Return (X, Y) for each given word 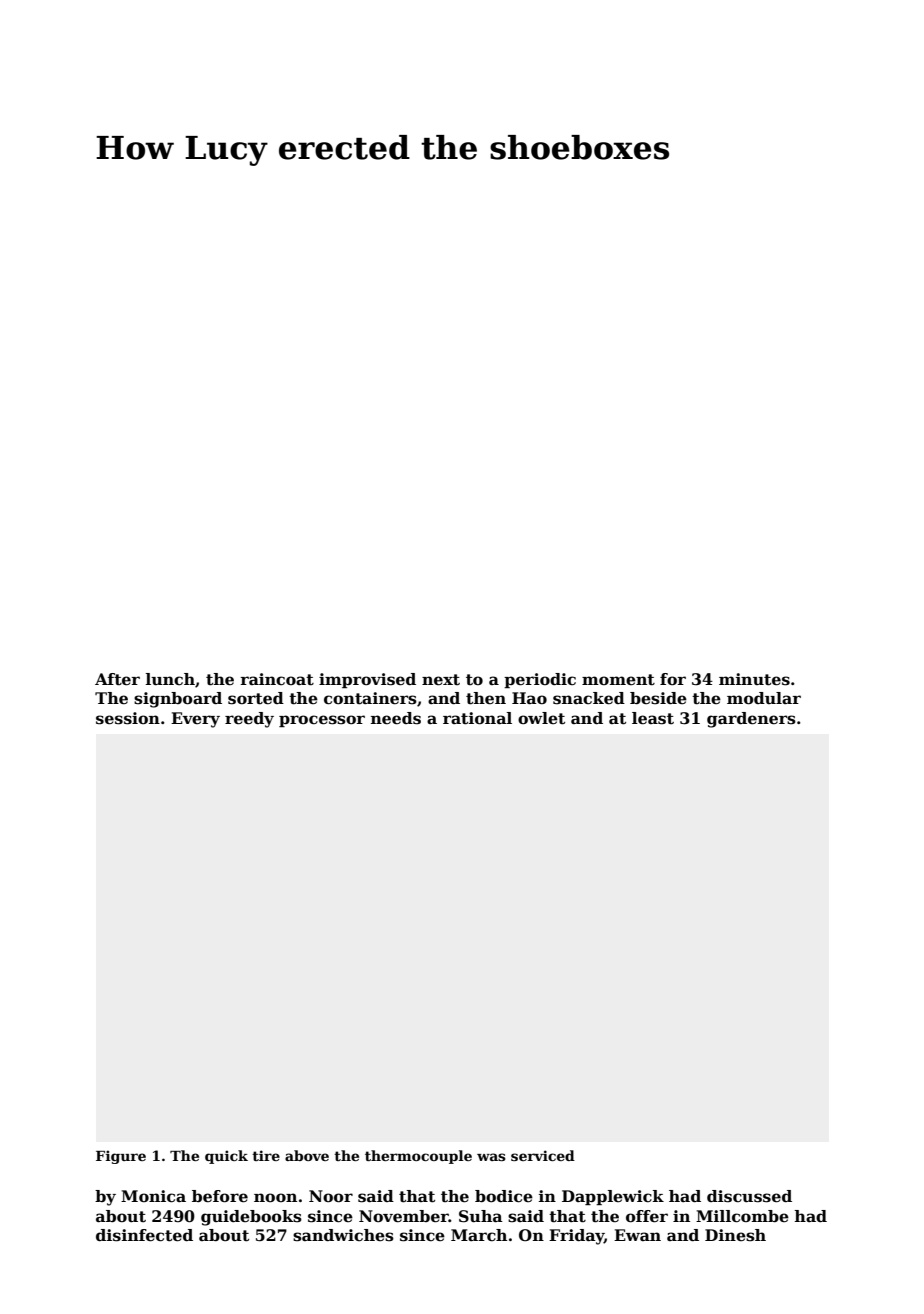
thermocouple (418, 1157)
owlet (541, 718)
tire (266, 1155)
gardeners (751, 720)
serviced (543, 1155)
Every (195, 720)
